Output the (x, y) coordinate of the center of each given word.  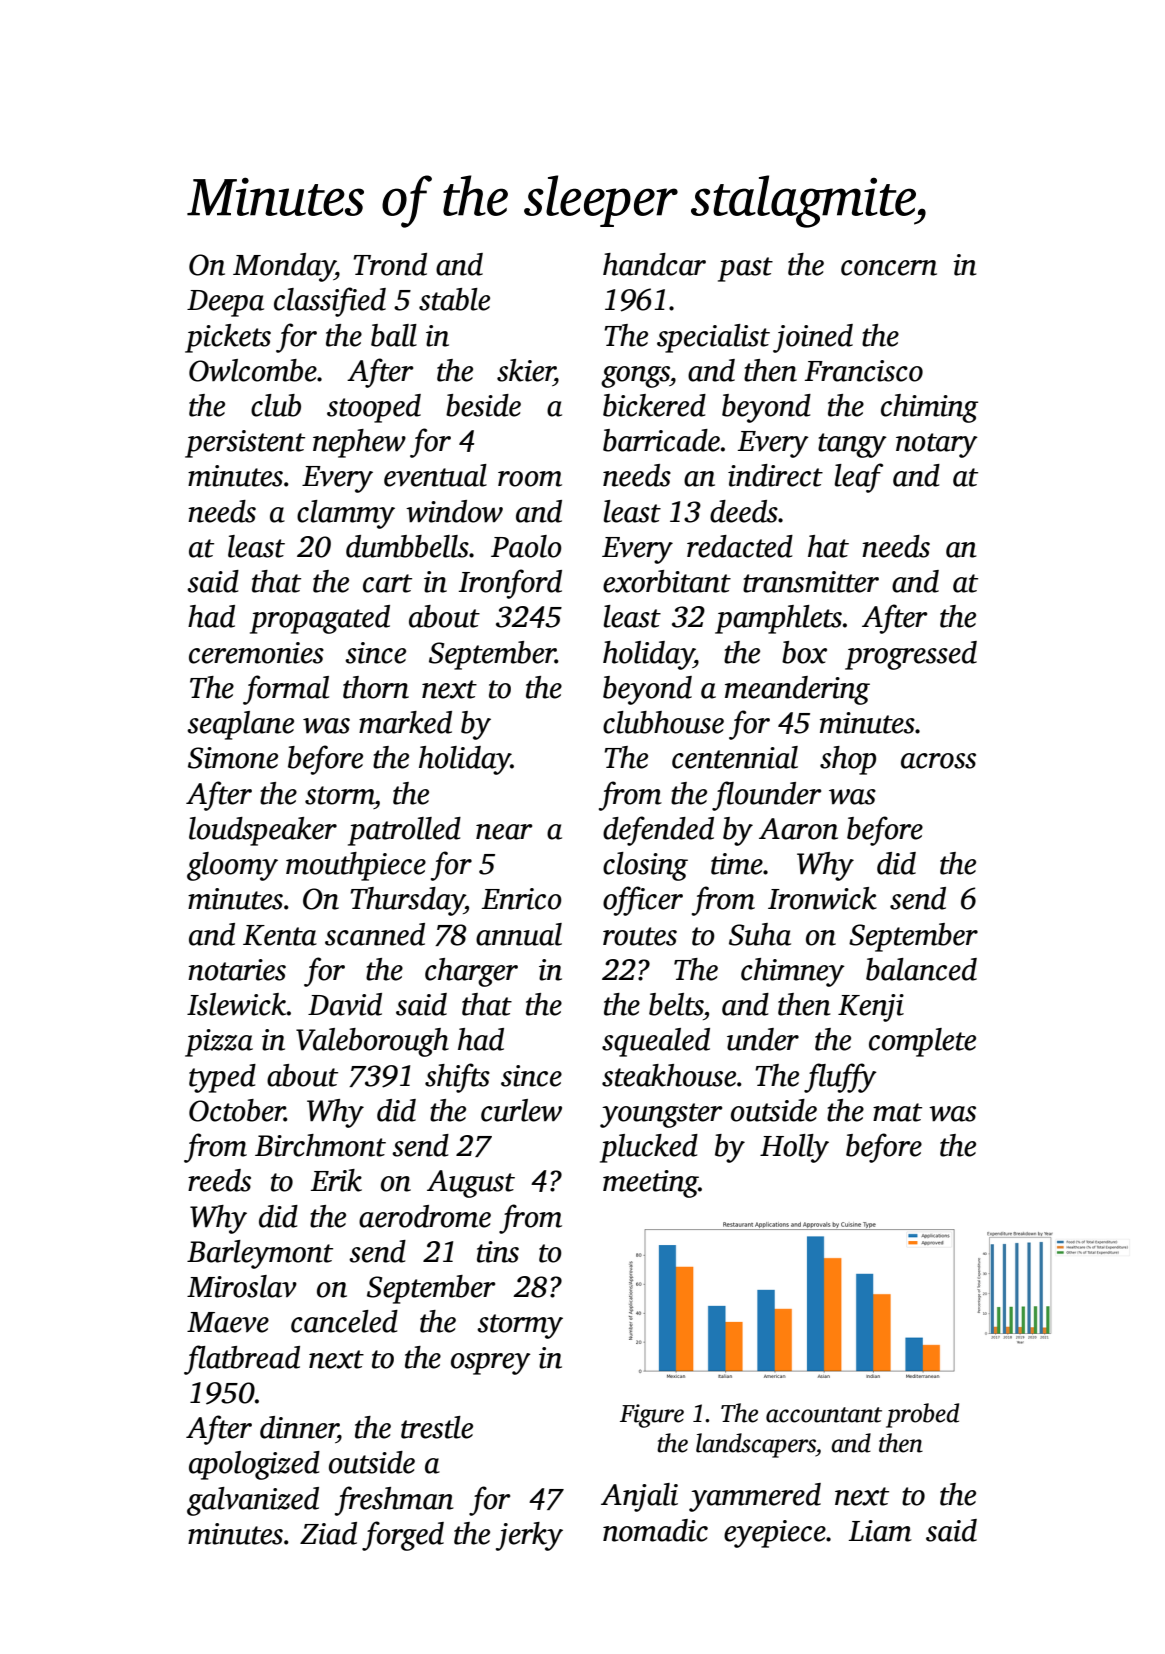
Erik (336, 1180)
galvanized (253, 1501)
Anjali (639, 1497)
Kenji (871, 1008)
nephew (359, 443)
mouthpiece (356, 866)
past (745, 269)
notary (937, 445)
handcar (654, 264)
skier (526, 370)
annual (519, 934)
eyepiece (775, 1534)
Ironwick (822, 898)
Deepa (225, 303)
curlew (521, 1110)
